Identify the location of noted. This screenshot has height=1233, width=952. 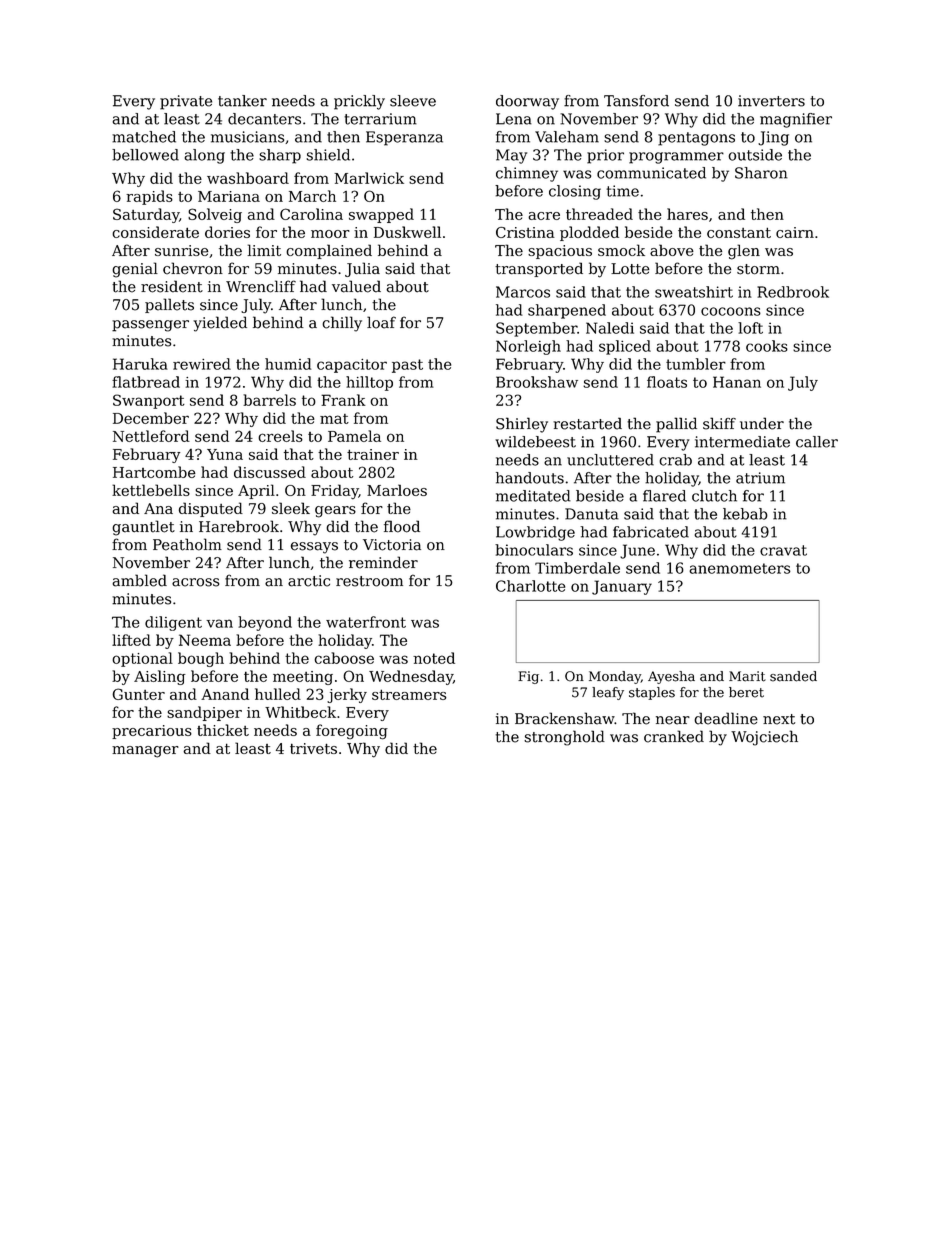
(434, 658).
